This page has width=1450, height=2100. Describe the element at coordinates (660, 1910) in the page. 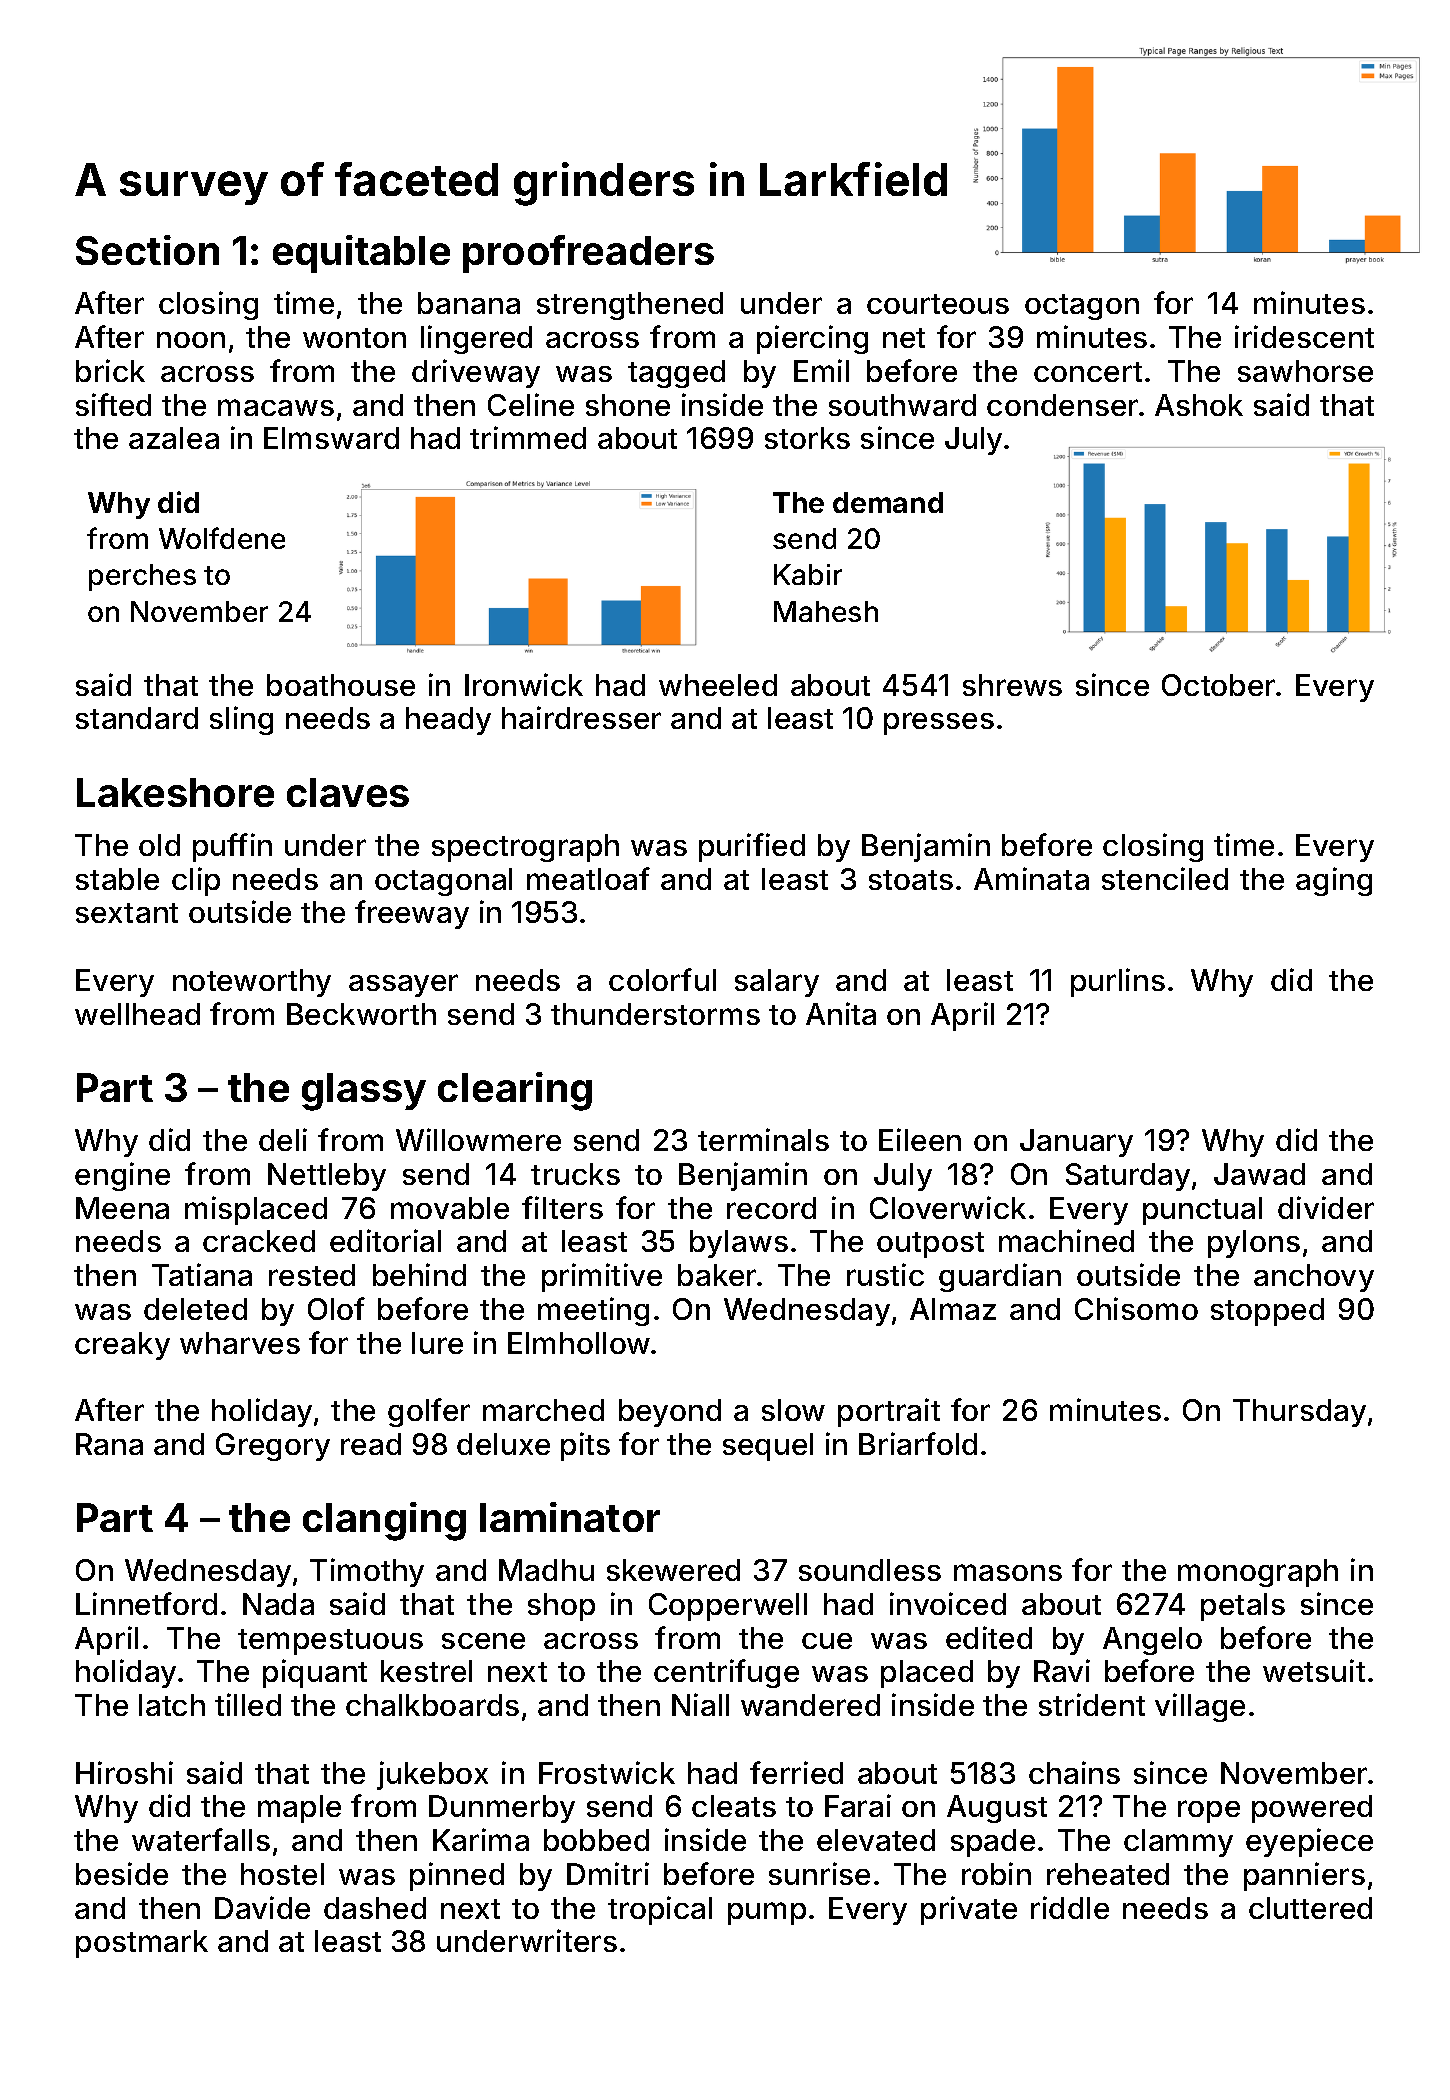

I see `tropical` at that location.
